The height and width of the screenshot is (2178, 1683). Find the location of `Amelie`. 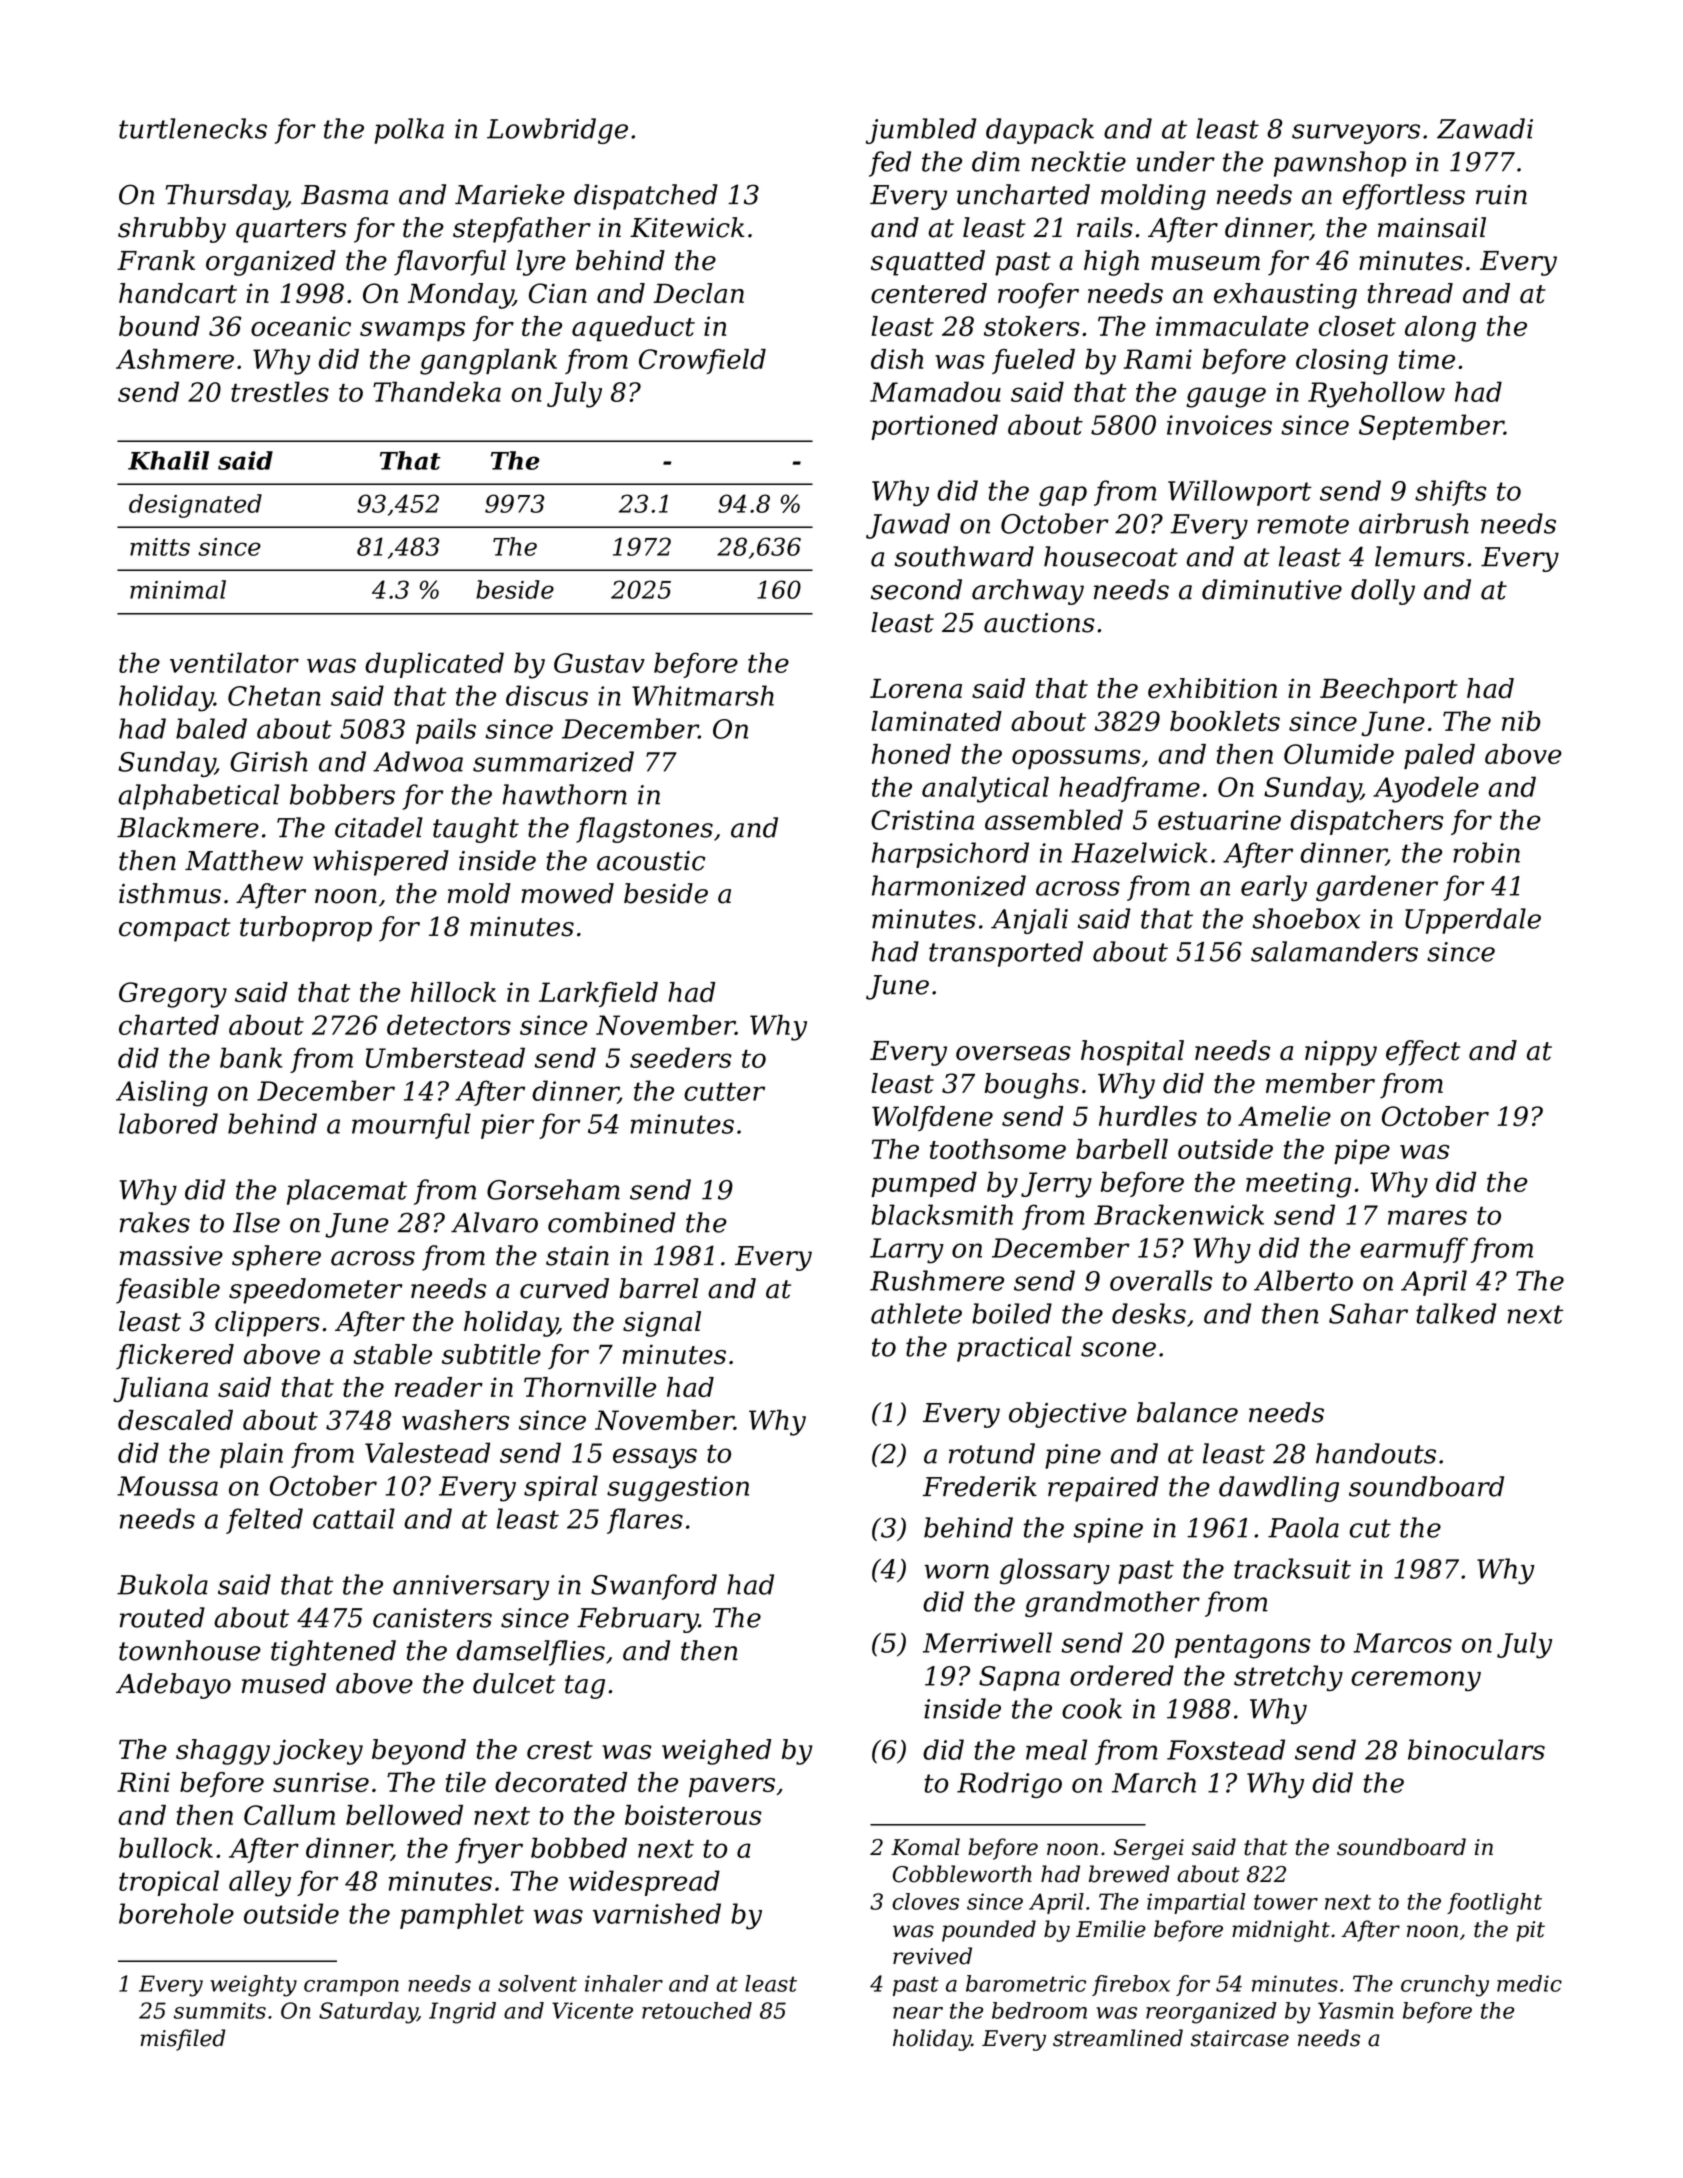

Amelie is located at coordinates (1284, 1116).
